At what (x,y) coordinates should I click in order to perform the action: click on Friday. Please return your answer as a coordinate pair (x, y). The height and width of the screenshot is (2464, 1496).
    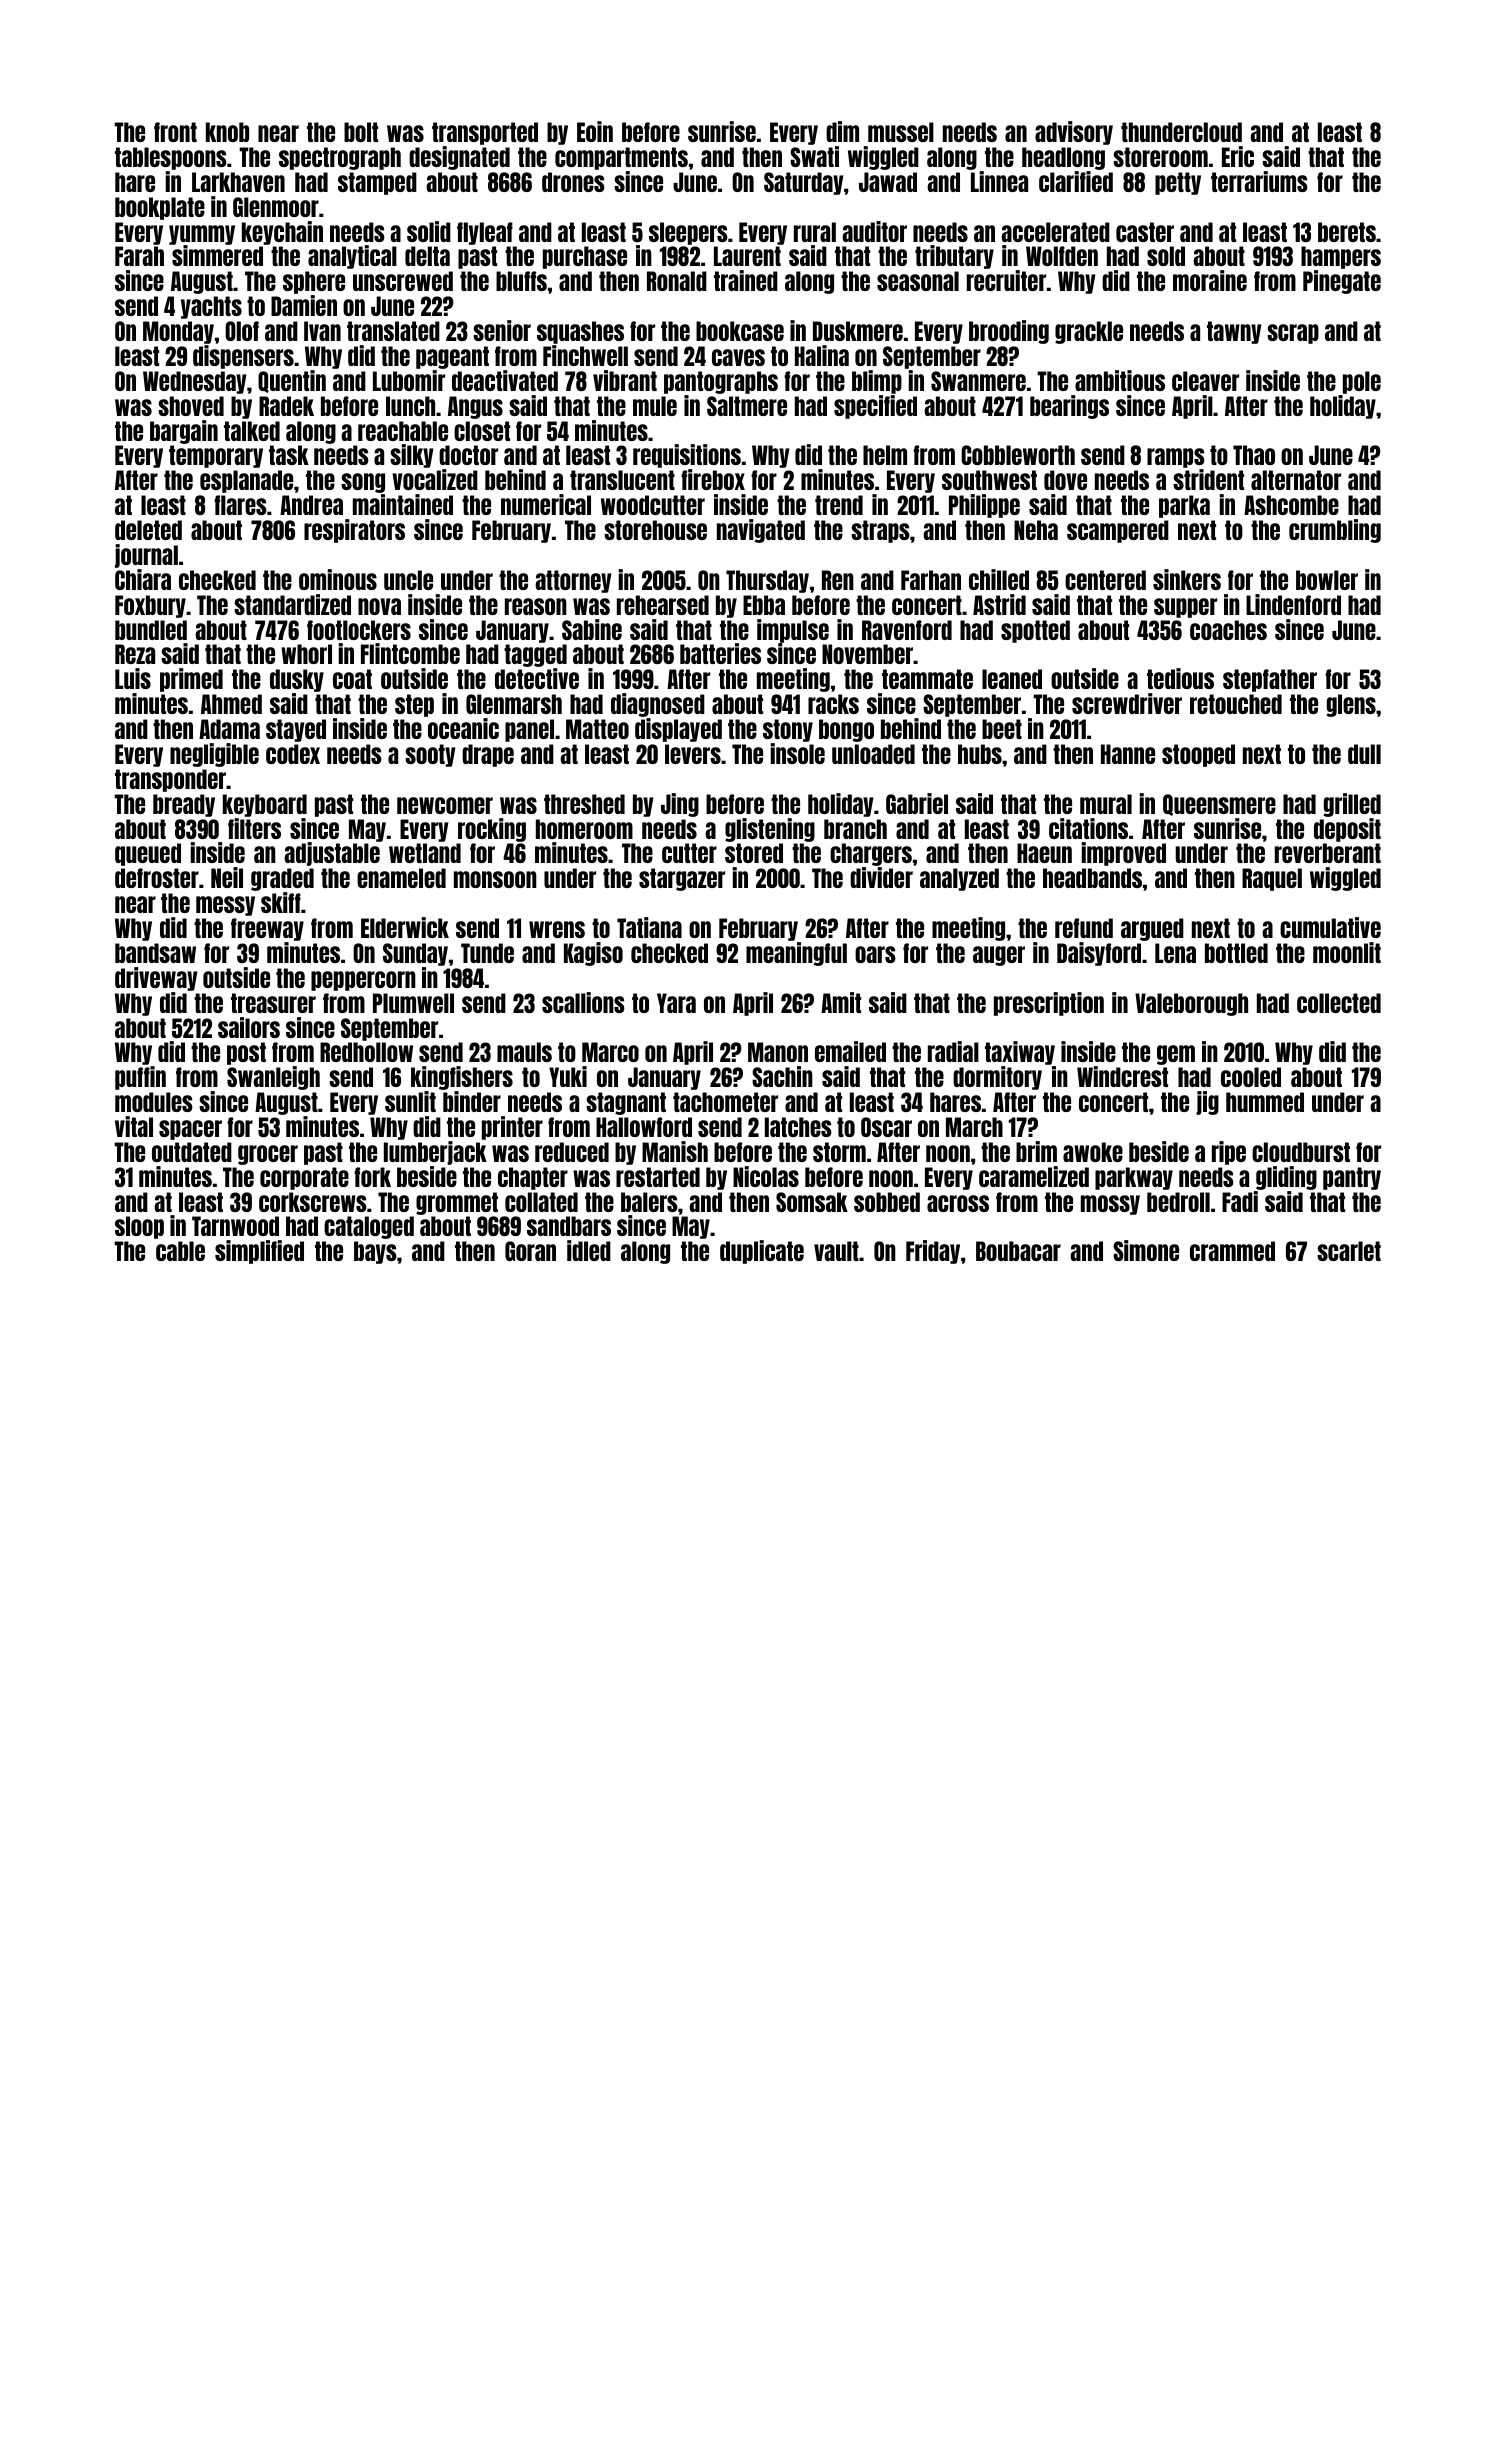
    Looking at the image, I should click on (933, 1252).
